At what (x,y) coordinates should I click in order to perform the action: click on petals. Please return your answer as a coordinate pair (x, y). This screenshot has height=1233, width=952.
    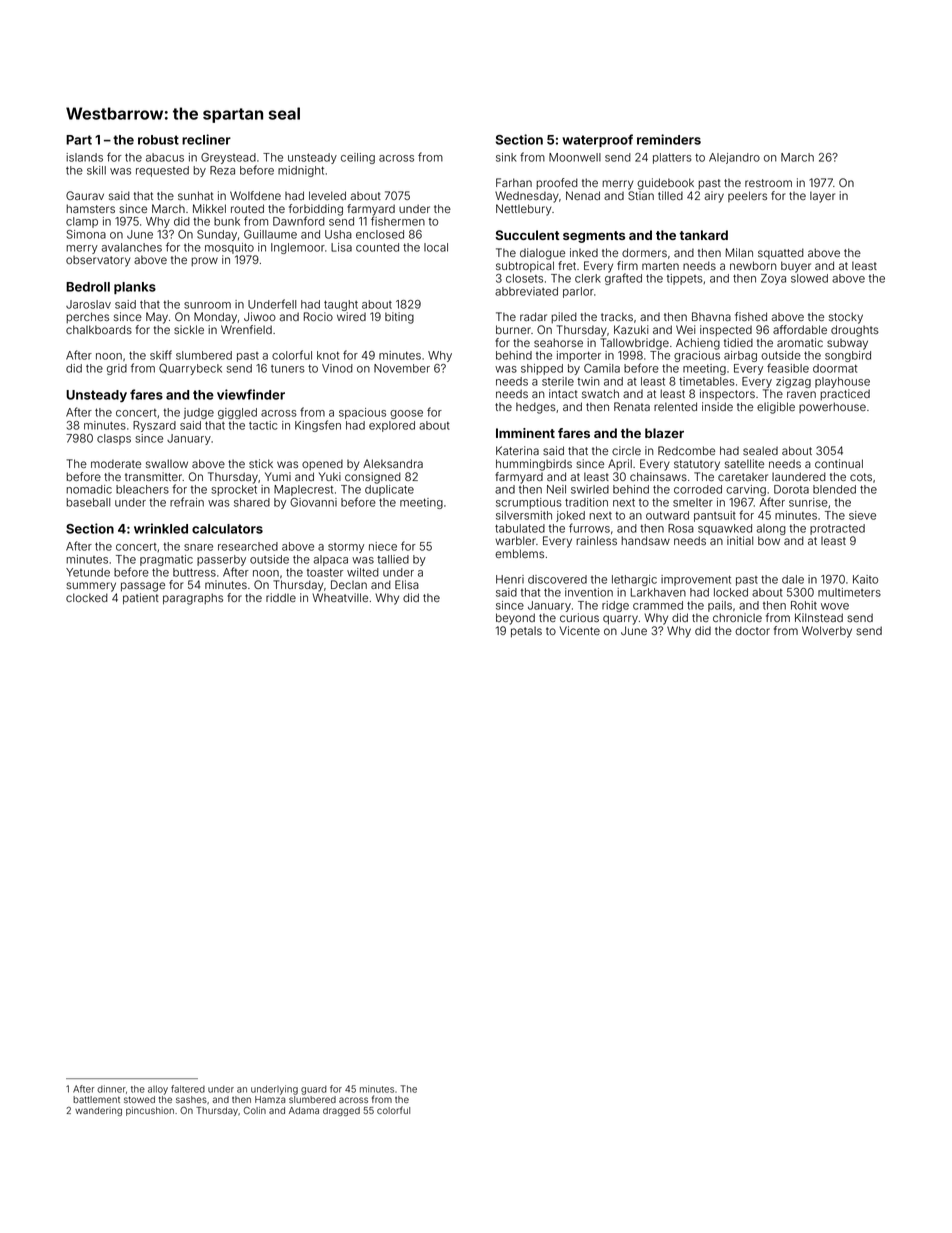
    Looking at the image, I should click on (526, 632).
